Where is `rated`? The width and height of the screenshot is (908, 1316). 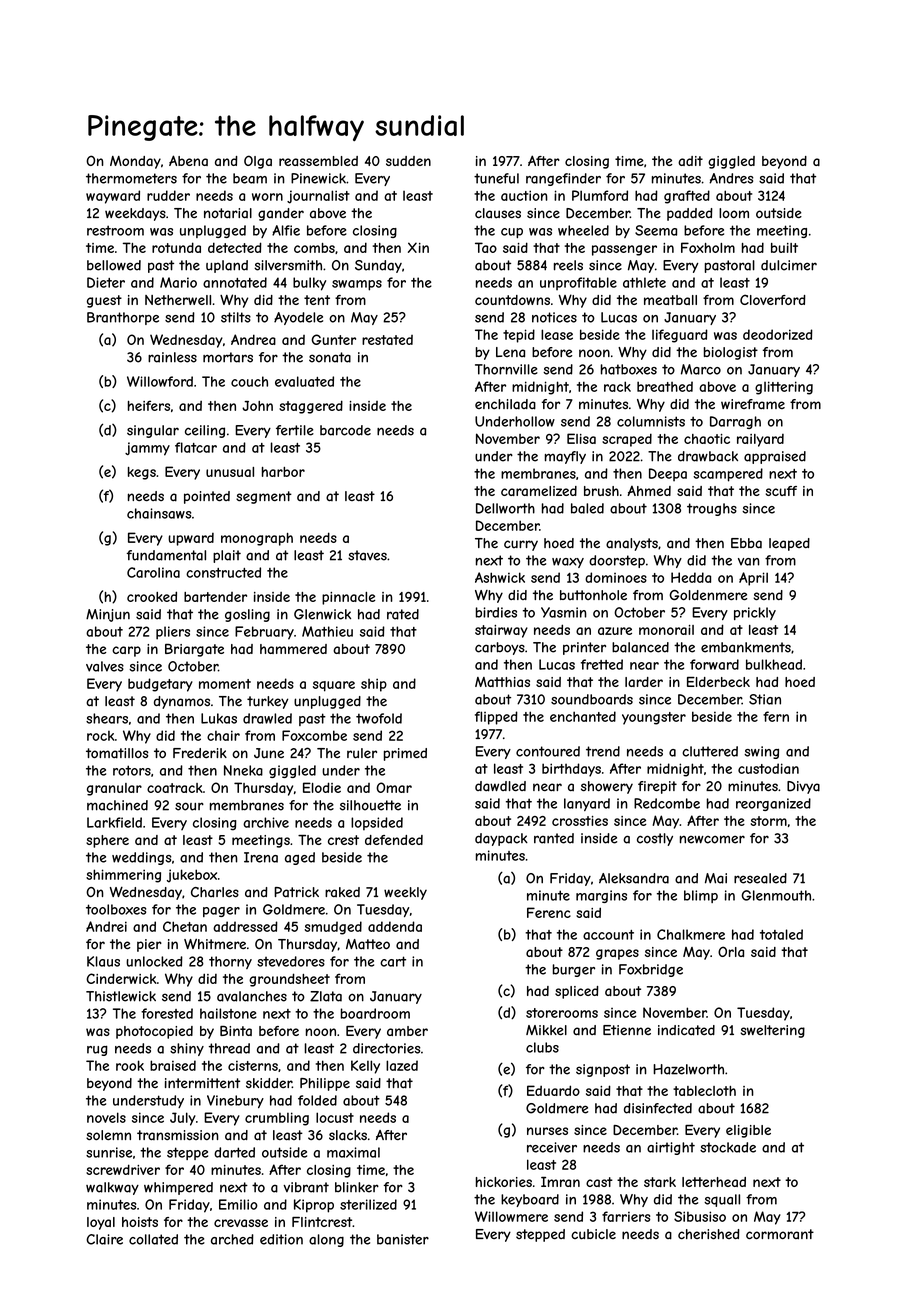 rated is located at coordinates (403, 614).
